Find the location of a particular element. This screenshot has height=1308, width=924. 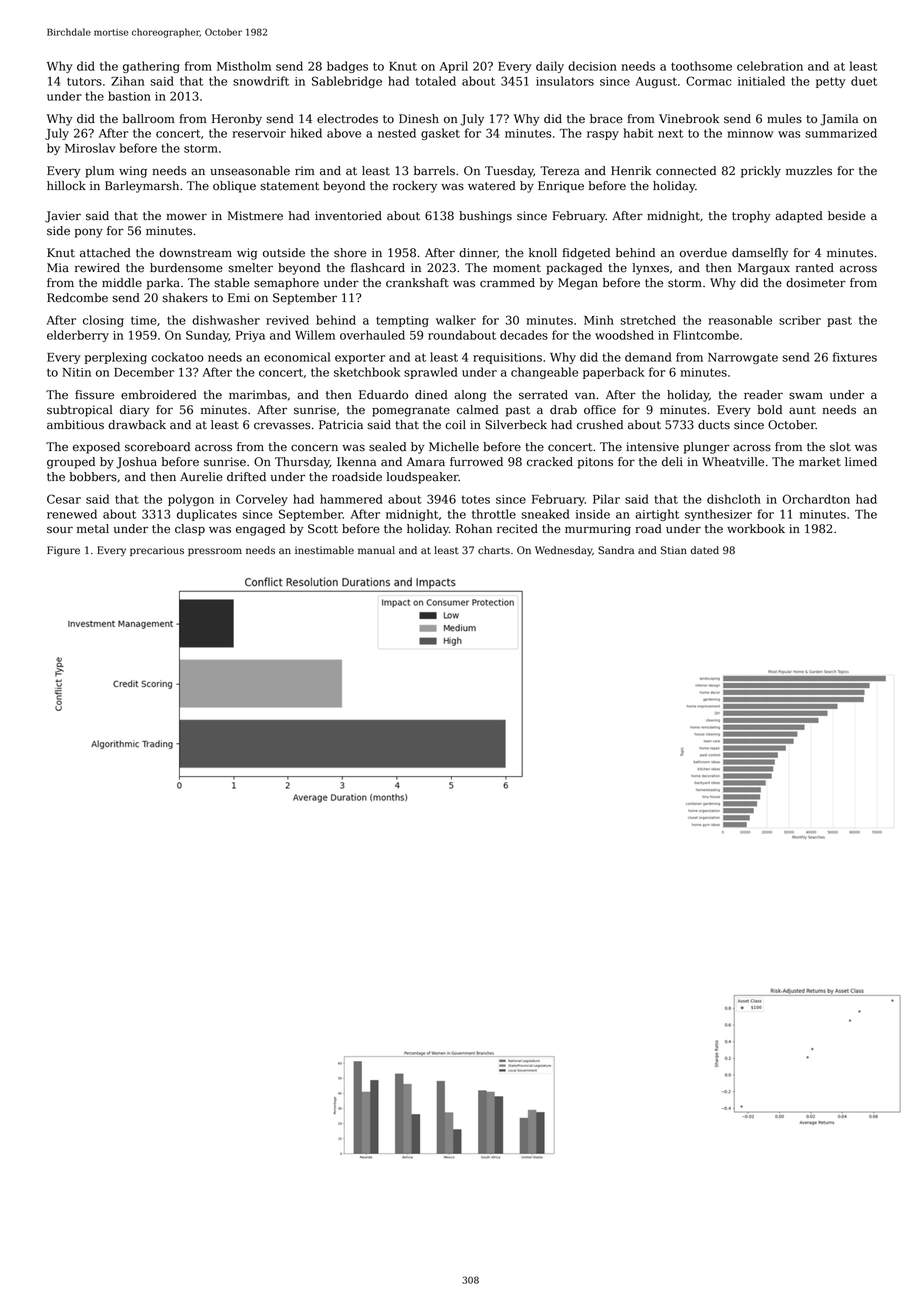

Heronby is located at coordinates (237, 120).
